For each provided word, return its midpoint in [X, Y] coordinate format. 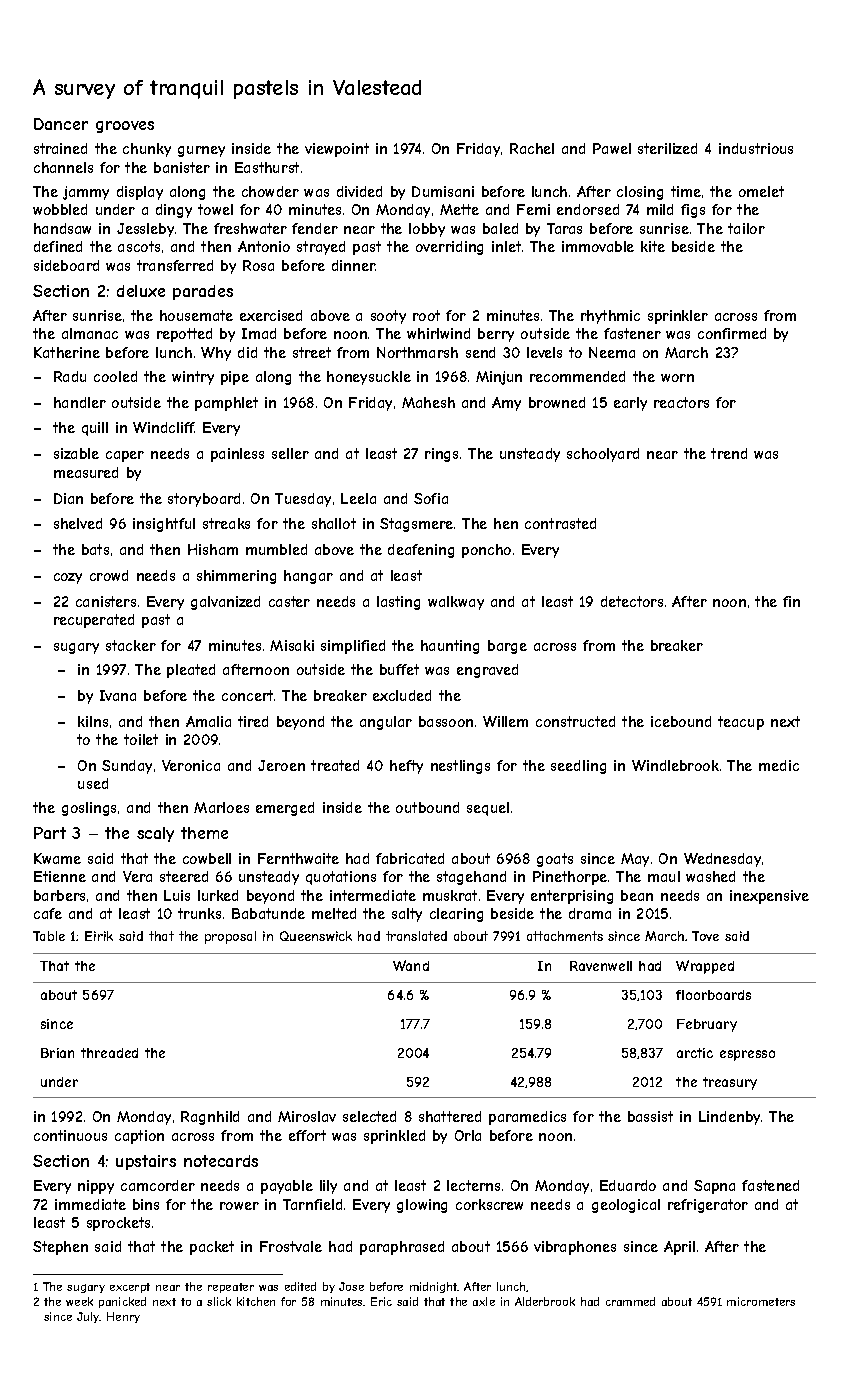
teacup [741, 723]
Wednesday [722, 860]
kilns [93, 721]
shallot [334, 523]
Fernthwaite [298, 858]
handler [80, 402]
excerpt [130, 1288]
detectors [632, 601]
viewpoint [337, 150]
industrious [756, 148]
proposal [230, 937]
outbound [427, 807]
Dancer [61, 124]
